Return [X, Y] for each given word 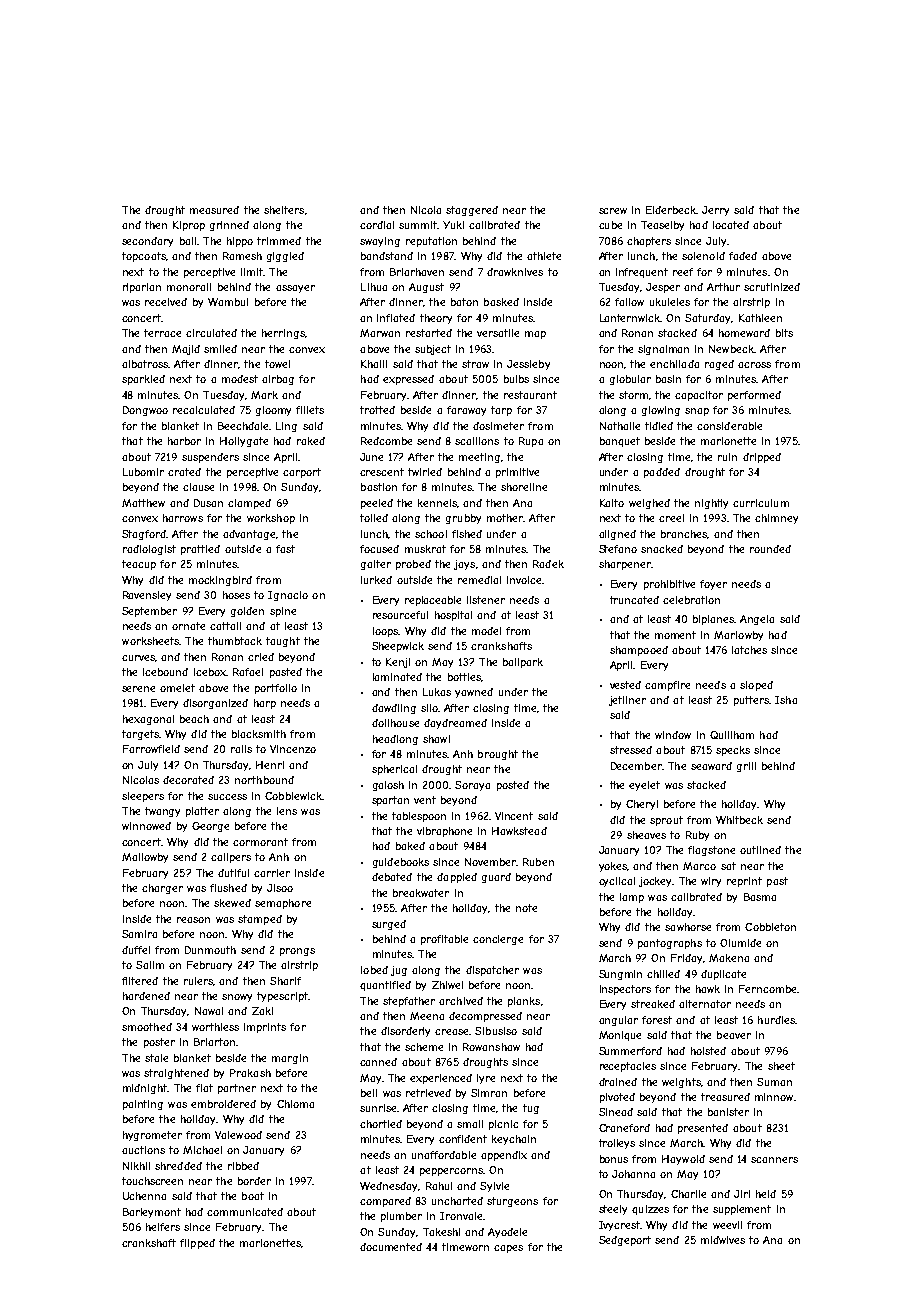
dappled [457, 878]
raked [311, 441]
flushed [228, 888]
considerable [729, 426]
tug [531, 1109]
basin [668, 379]
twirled [425, 472]
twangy [162, 812]
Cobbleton [770, 927]
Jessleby [528, 365]
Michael [202, 1150]
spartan [390, 801]
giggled [285, 257]
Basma [760, 897]
